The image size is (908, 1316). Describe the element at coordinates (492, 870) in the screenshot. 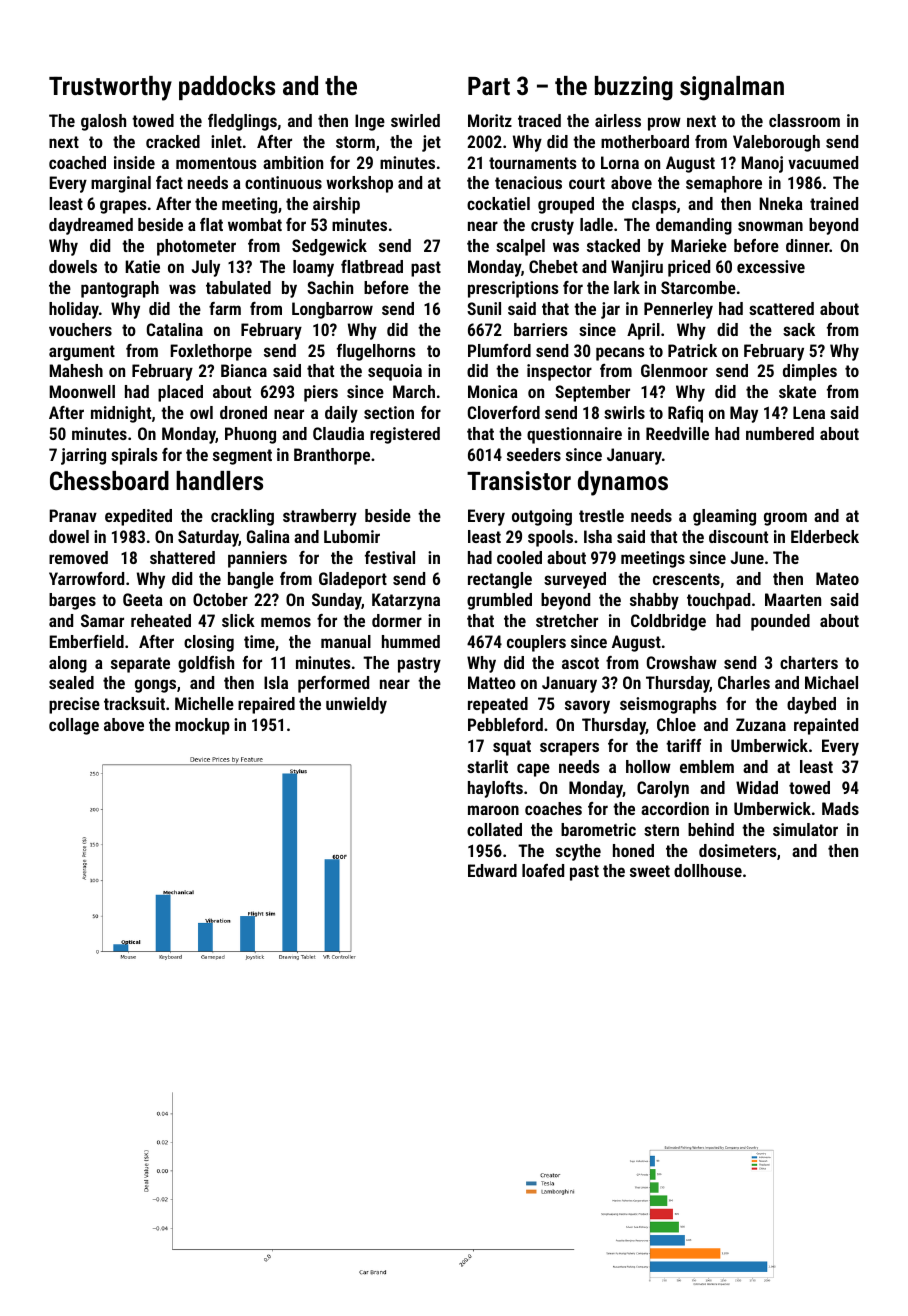

I see `Edward` at that location.
